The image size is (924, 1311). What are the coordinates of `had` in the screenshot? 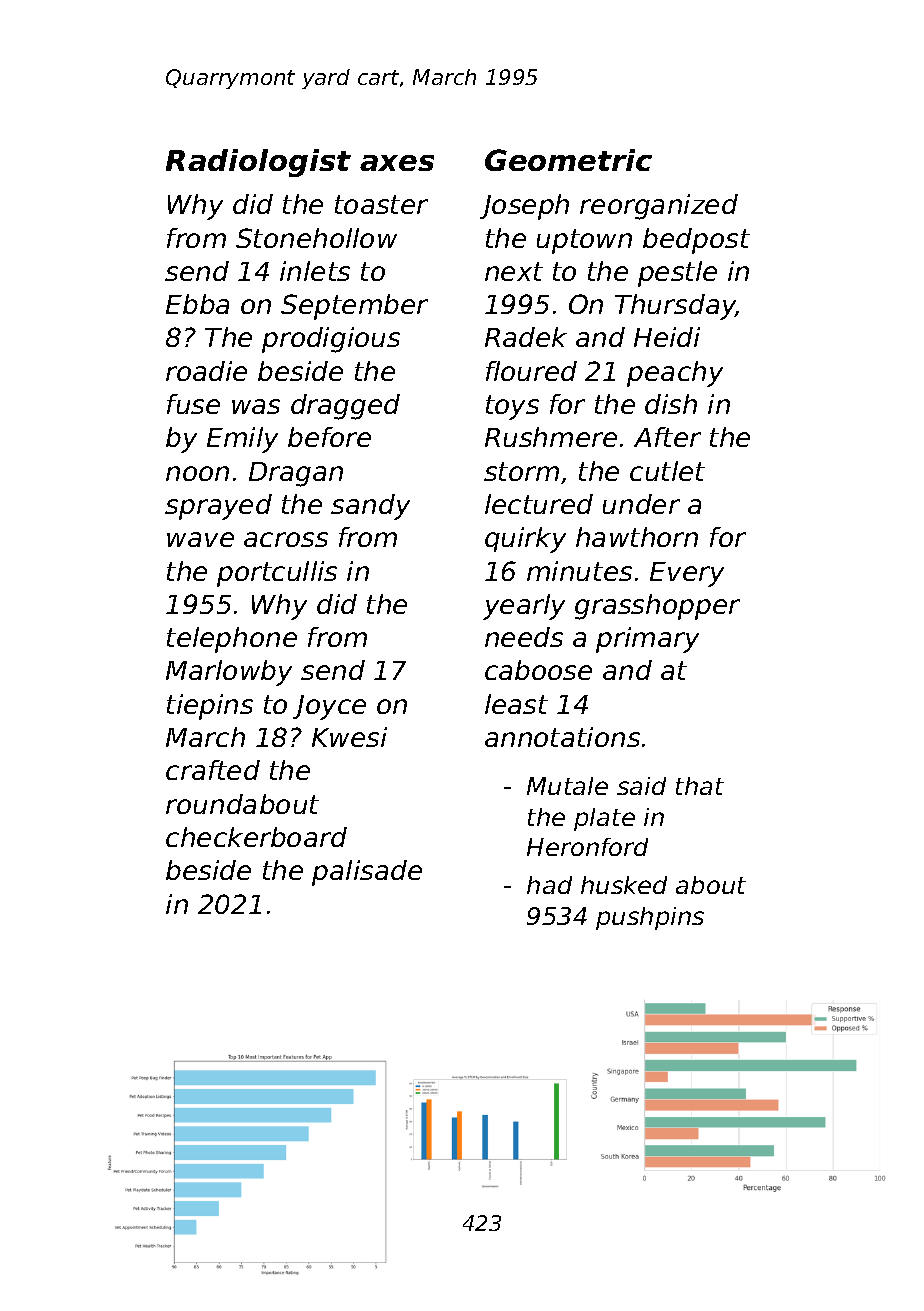 It's located at (549, 885).
